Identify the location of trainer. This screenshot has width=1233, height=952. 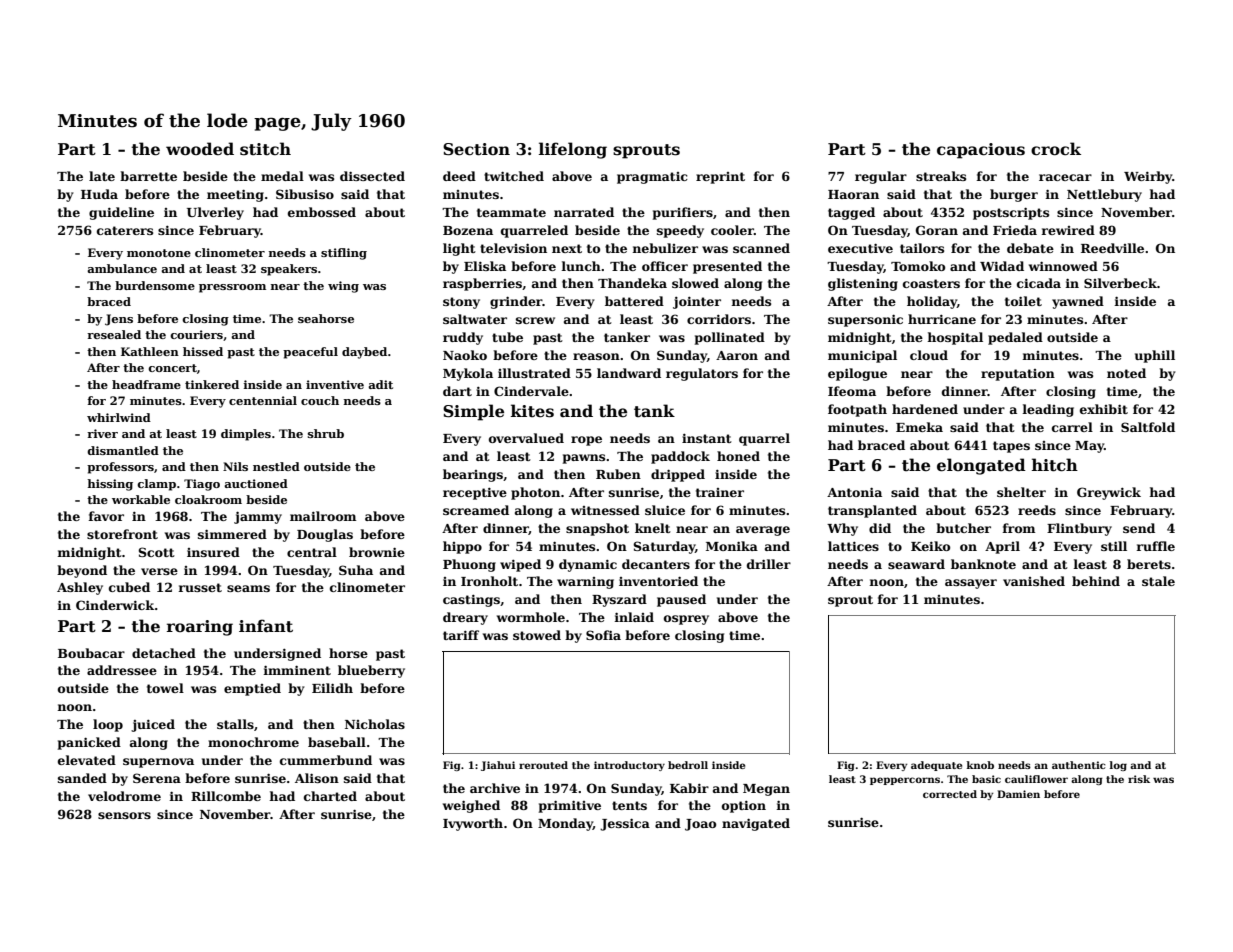
(720, 492).
